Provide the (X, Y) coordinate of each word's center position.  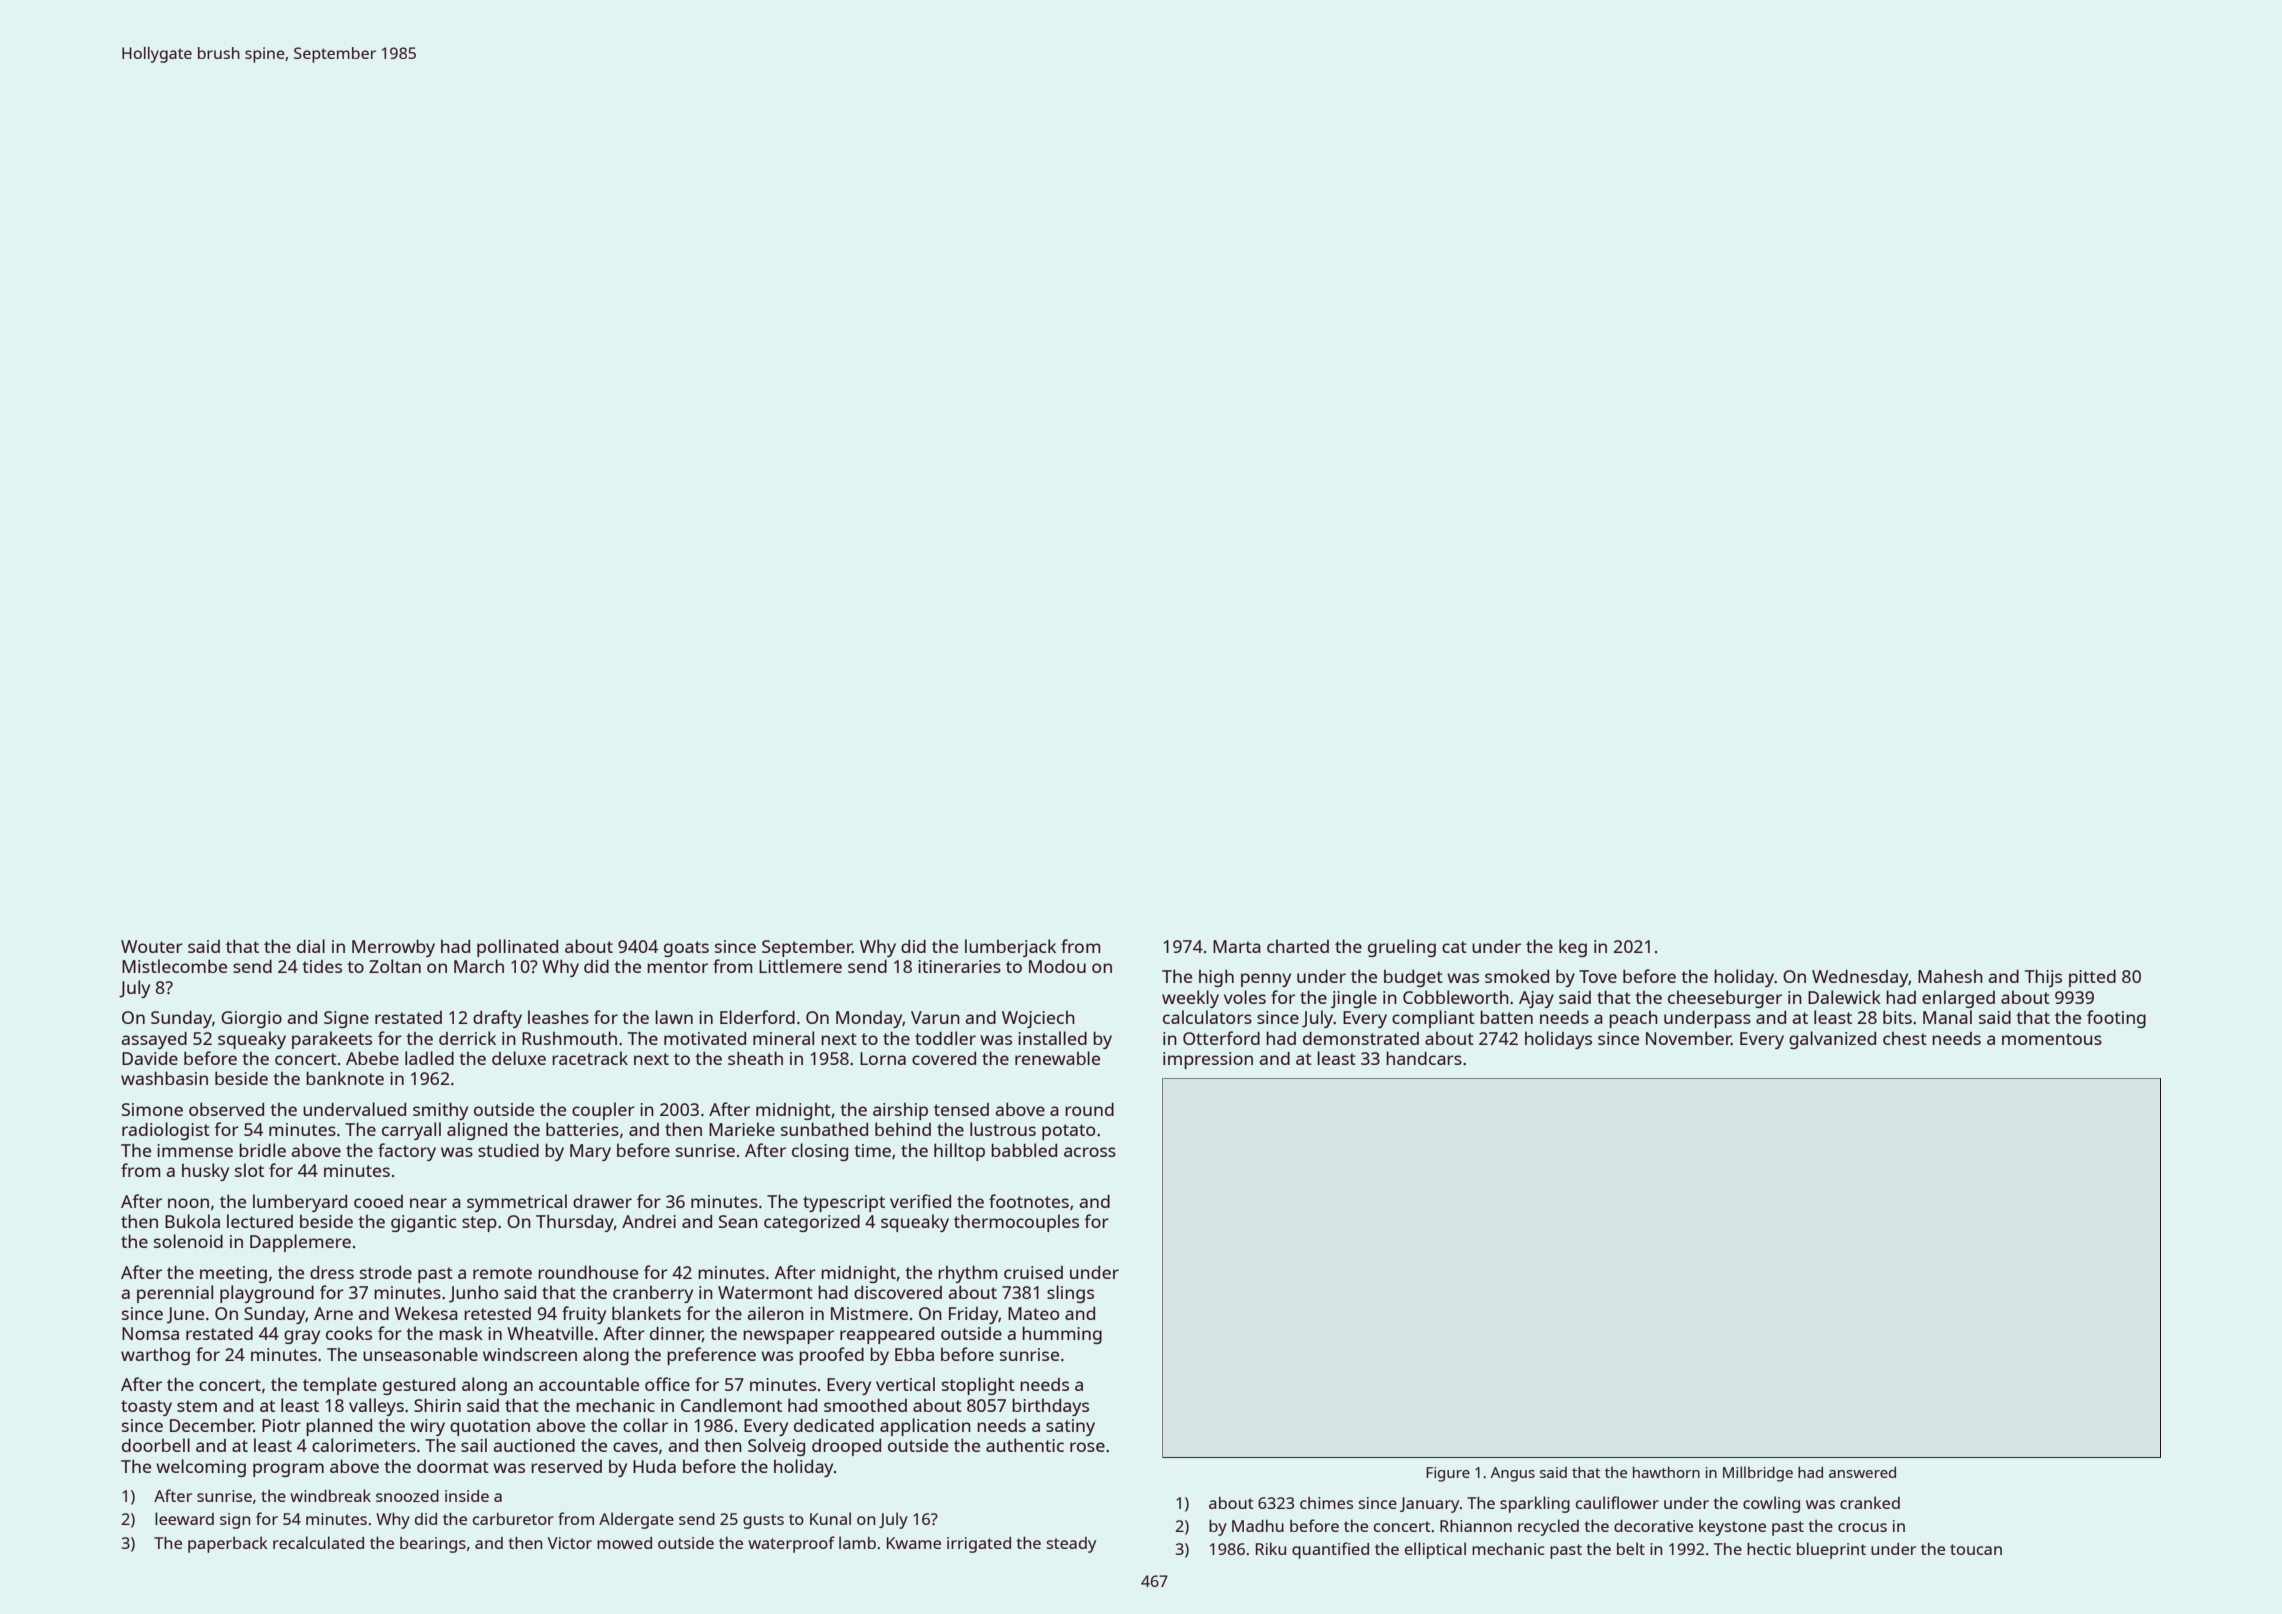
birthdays (1050, 1407)
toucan (1976, 1549)
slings (1070, 1294)
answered (1862, 1472)
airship (900, 1111)
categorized (812, 1223)
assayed (154, 1040)
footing (2116, 1019)
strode (386, 1272)
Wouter (152, 946)
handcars (1424, 1058)
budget (1413, 978)
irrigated (979, 1545)
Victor (570, 1543)
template (340, 1386)
